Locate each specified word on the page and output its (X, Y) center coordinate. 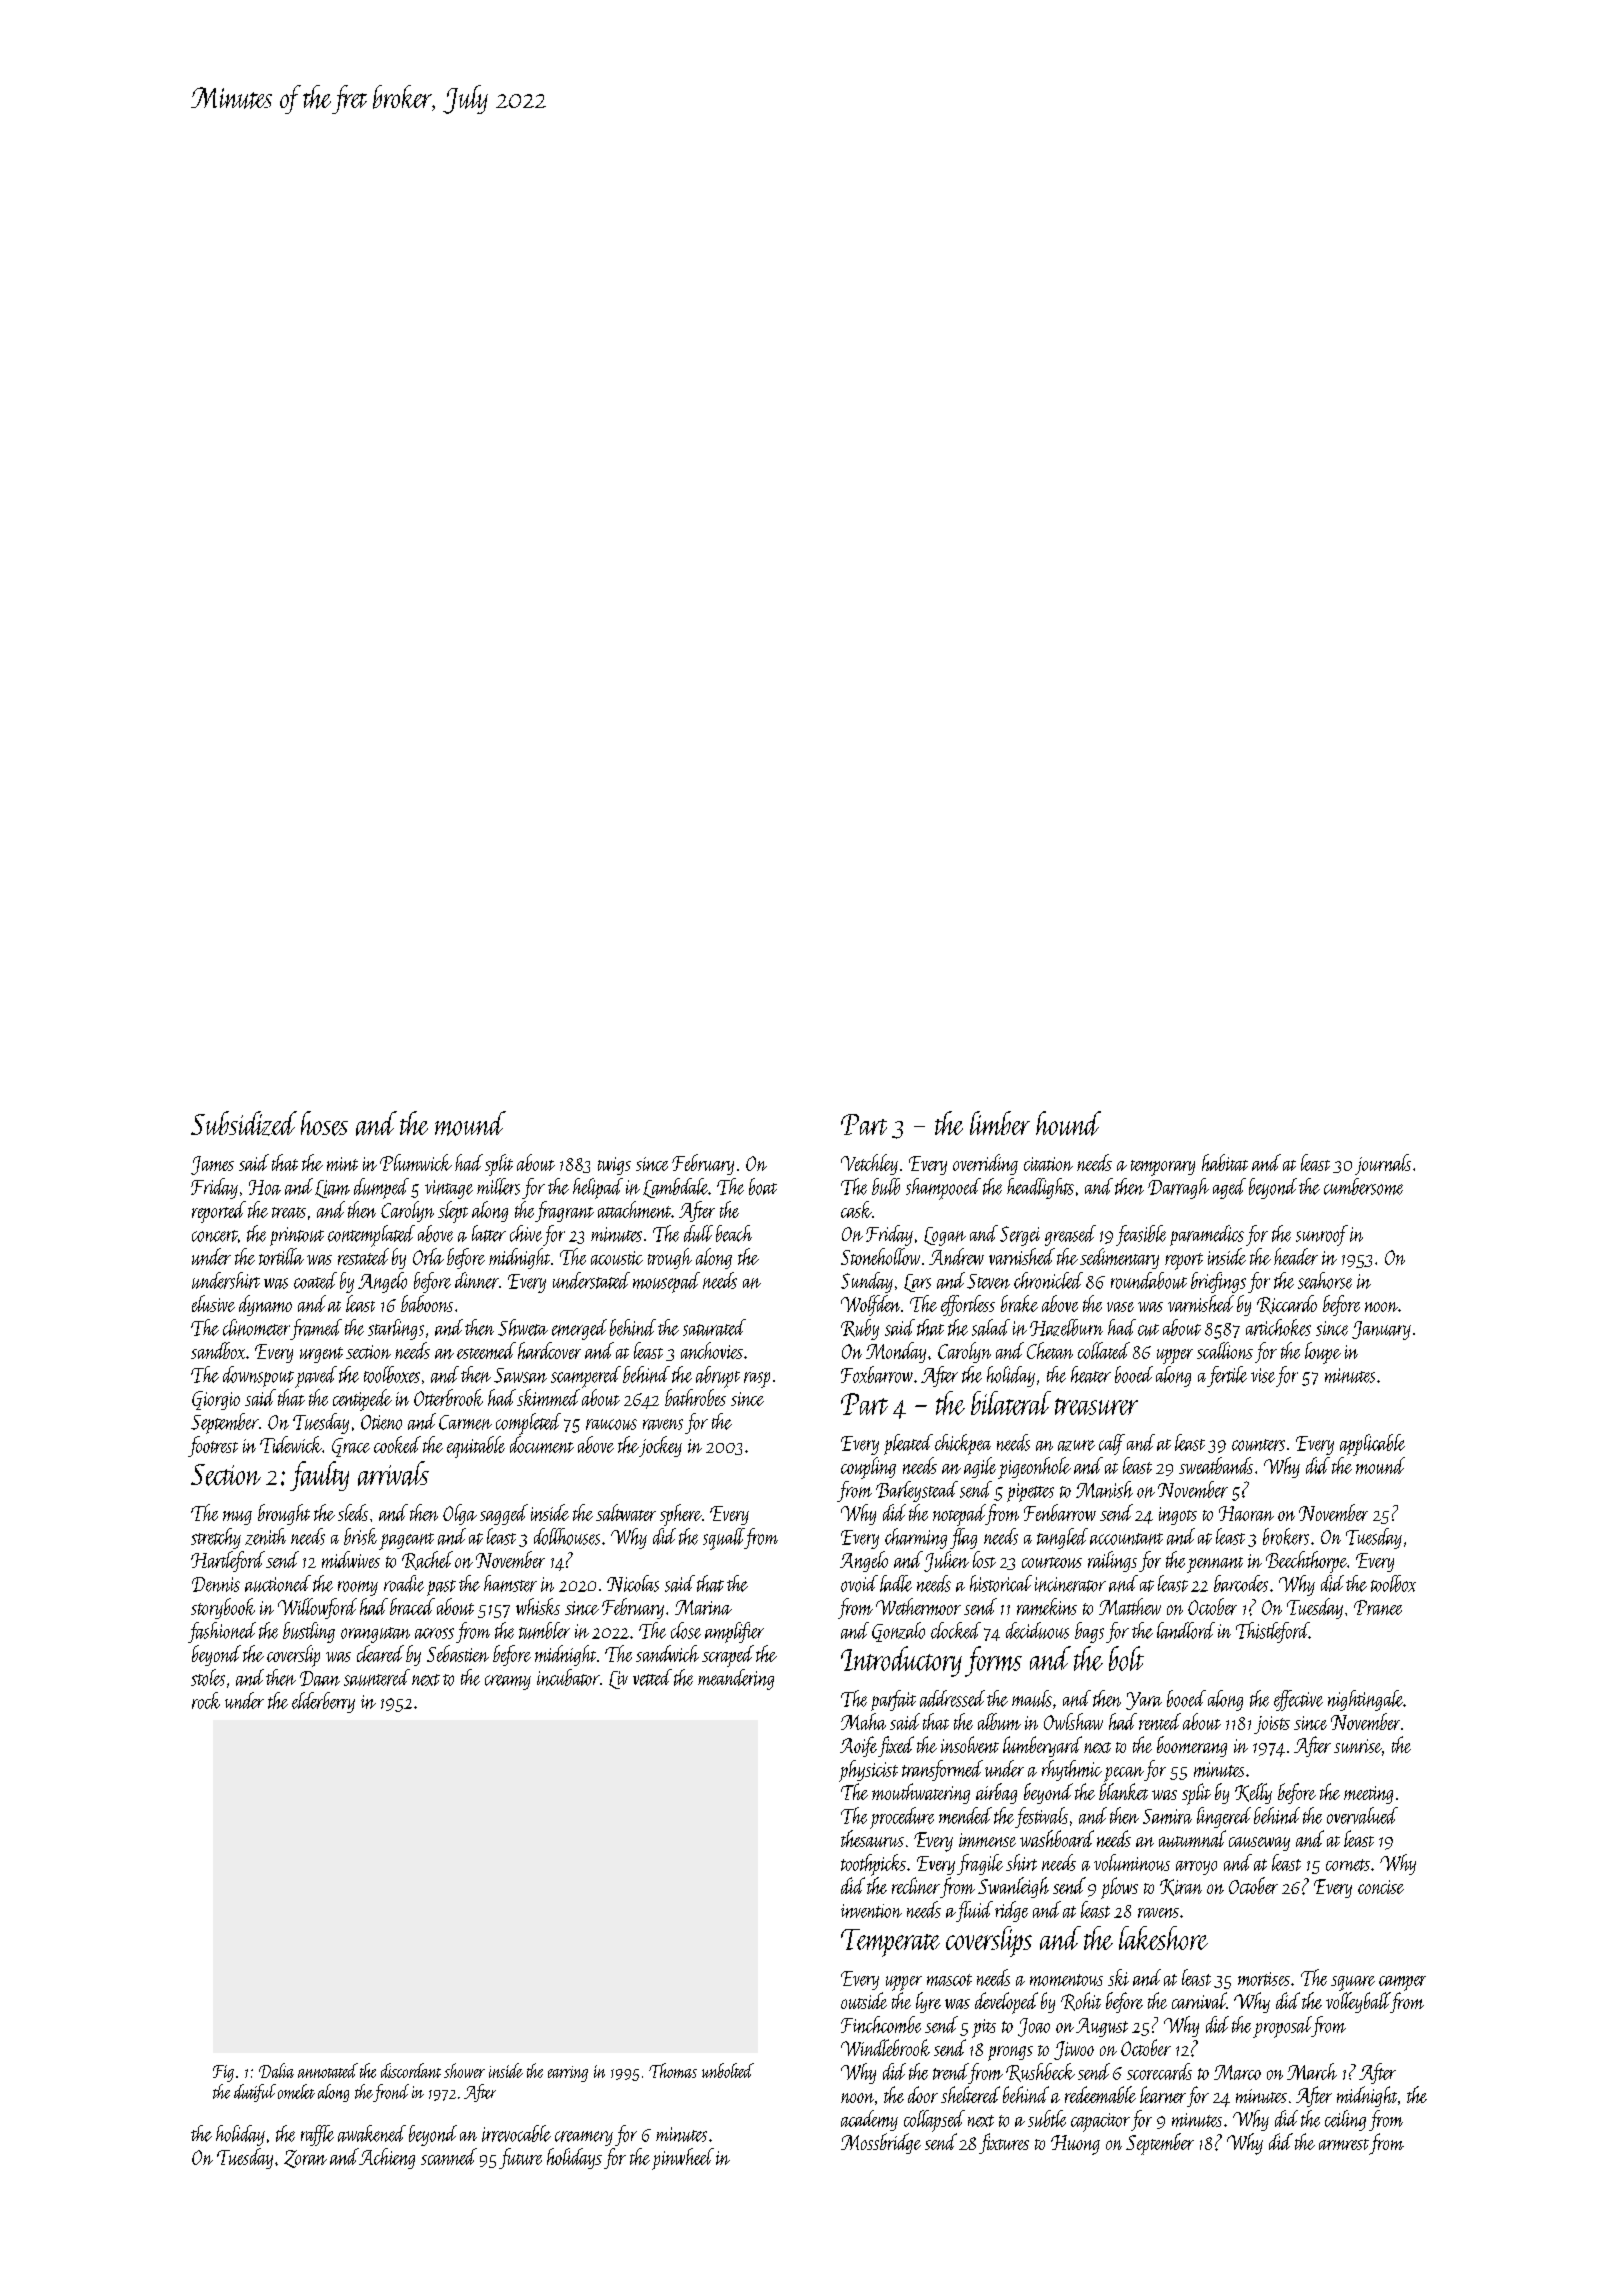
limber (1000, 1123)
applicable (1372, 1445)
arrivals (393, 1473)
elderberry (323, 1702)
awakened (372, 2133)
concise (1381, 1887)
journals (1383, 1164)
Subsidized (244, 1123)
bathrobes (695, 1397)
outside (864, 2000)
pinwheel (683, 2159)
